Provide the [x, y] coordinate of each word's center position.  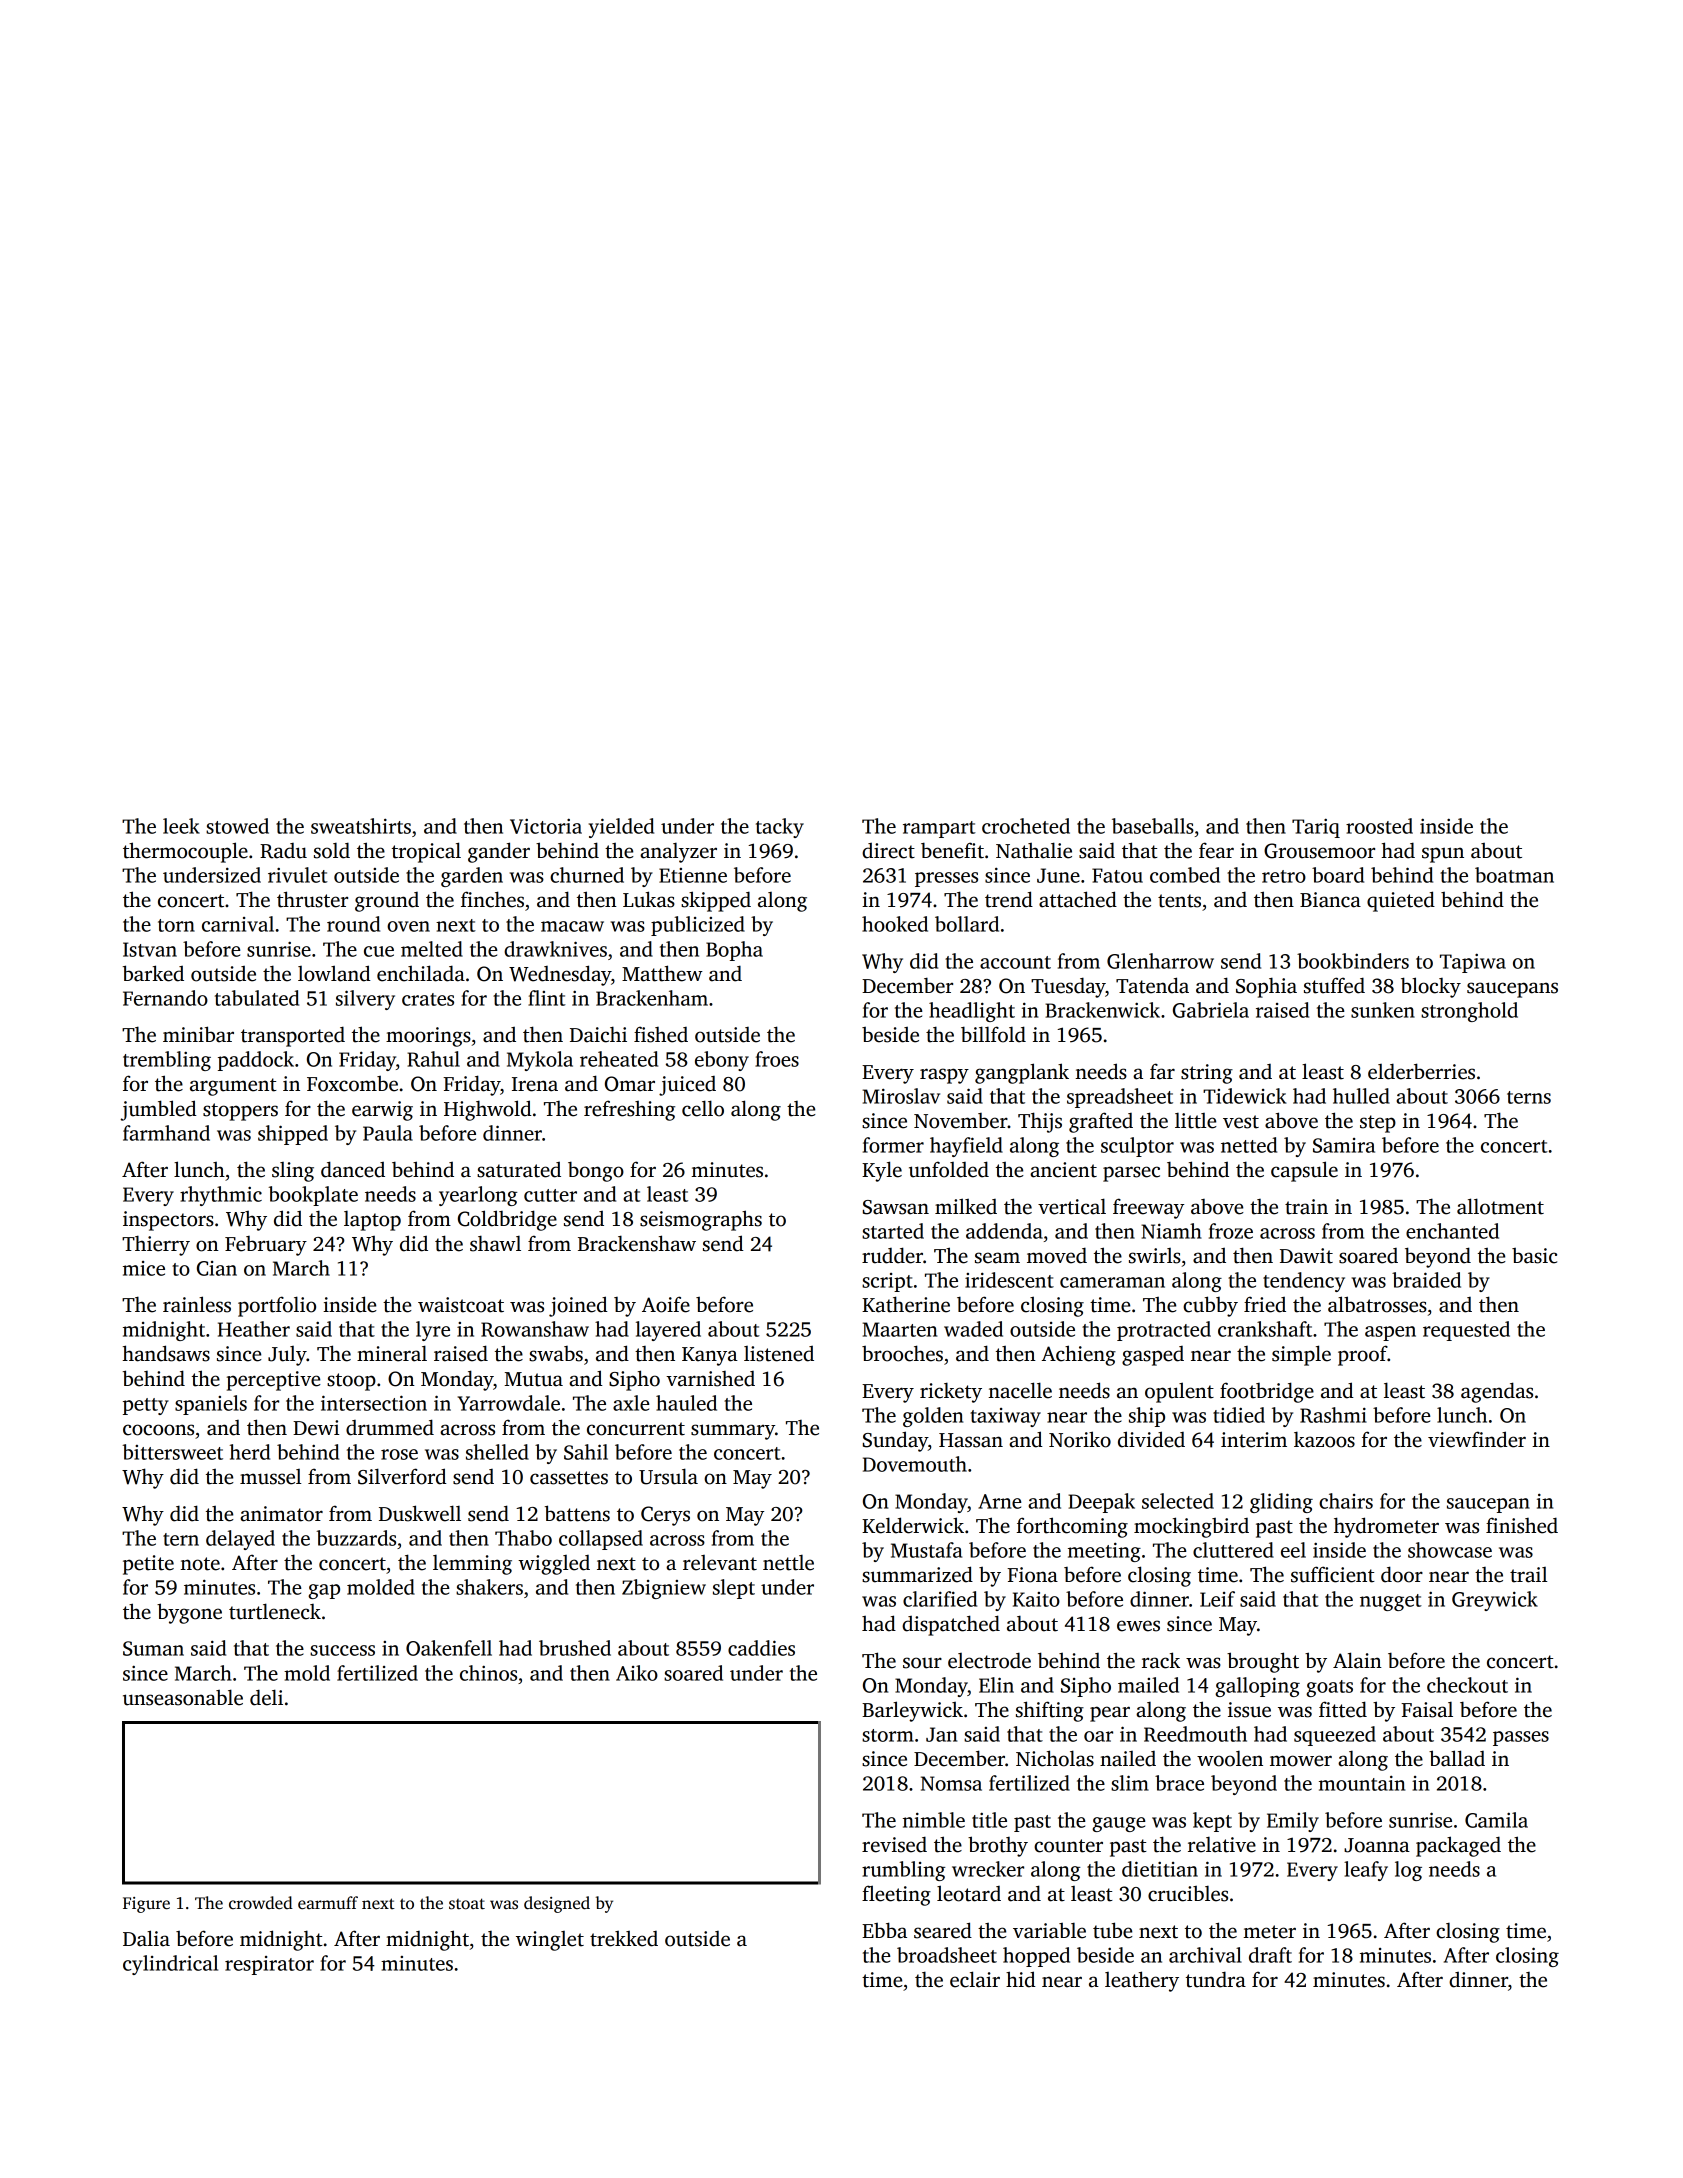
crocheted [1026, 826]
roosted [1379, 826]
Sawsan [896, 1207]
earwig [382, 1111]
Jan [941, 1734]
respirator [269, 1965]
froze [1231, 1231]
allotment [1500, 1206]
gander [499, 852]
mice [144, 1268]
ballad [1457, 1758]
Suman [153, 1648]
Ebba [884, 1930]
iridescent [1009, 1280]
